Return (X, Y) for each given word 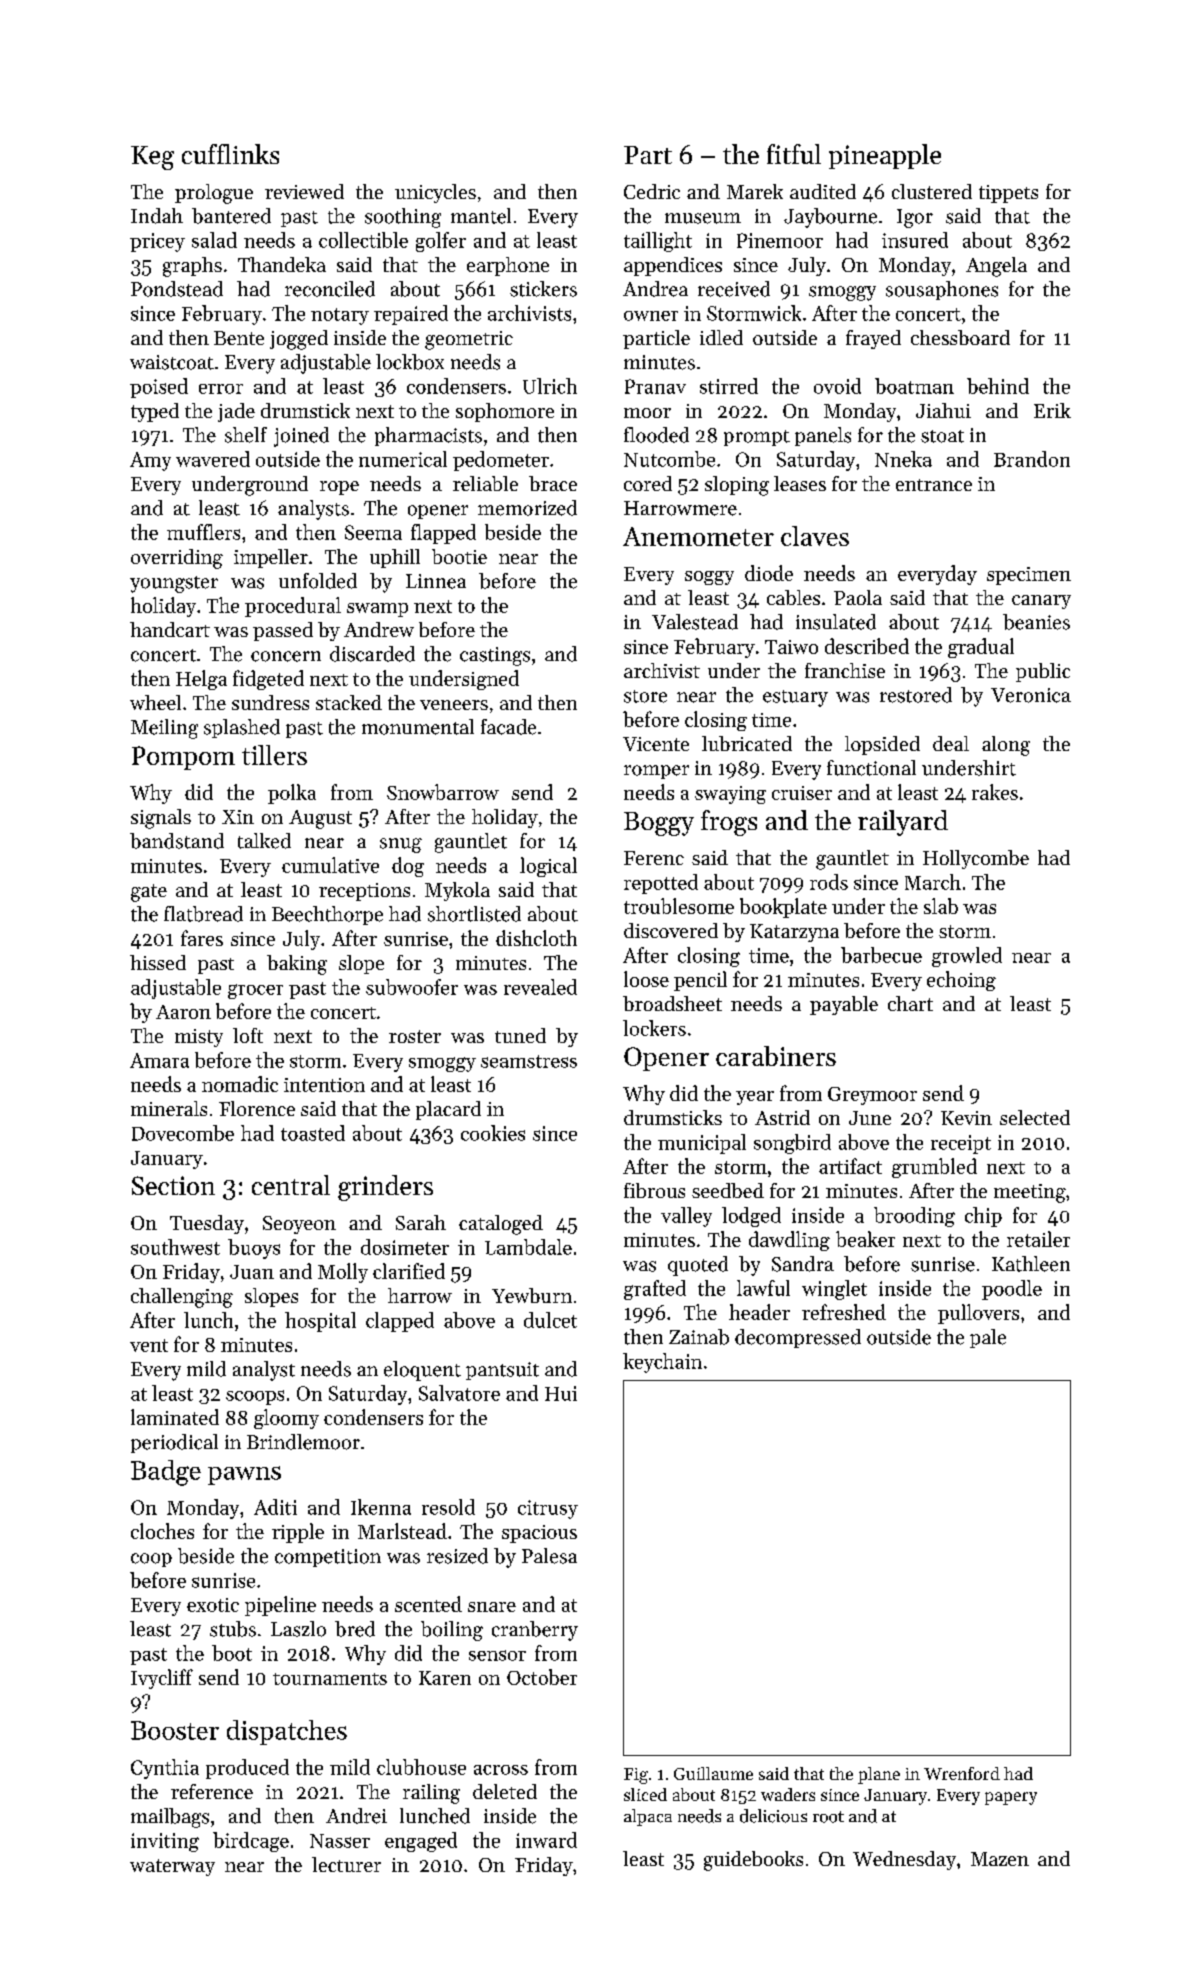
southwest (175, 1247)
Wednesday (904, 1860)
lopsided (882, 745)
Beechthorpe (327, 915)
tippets (1008, 194)
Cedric (652, 191)
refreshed (844, 1312)
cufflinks (230, 154)
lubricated (747, 743)
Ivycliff (162, 1679)
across (501, 1770)
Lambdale (528, 1247)
